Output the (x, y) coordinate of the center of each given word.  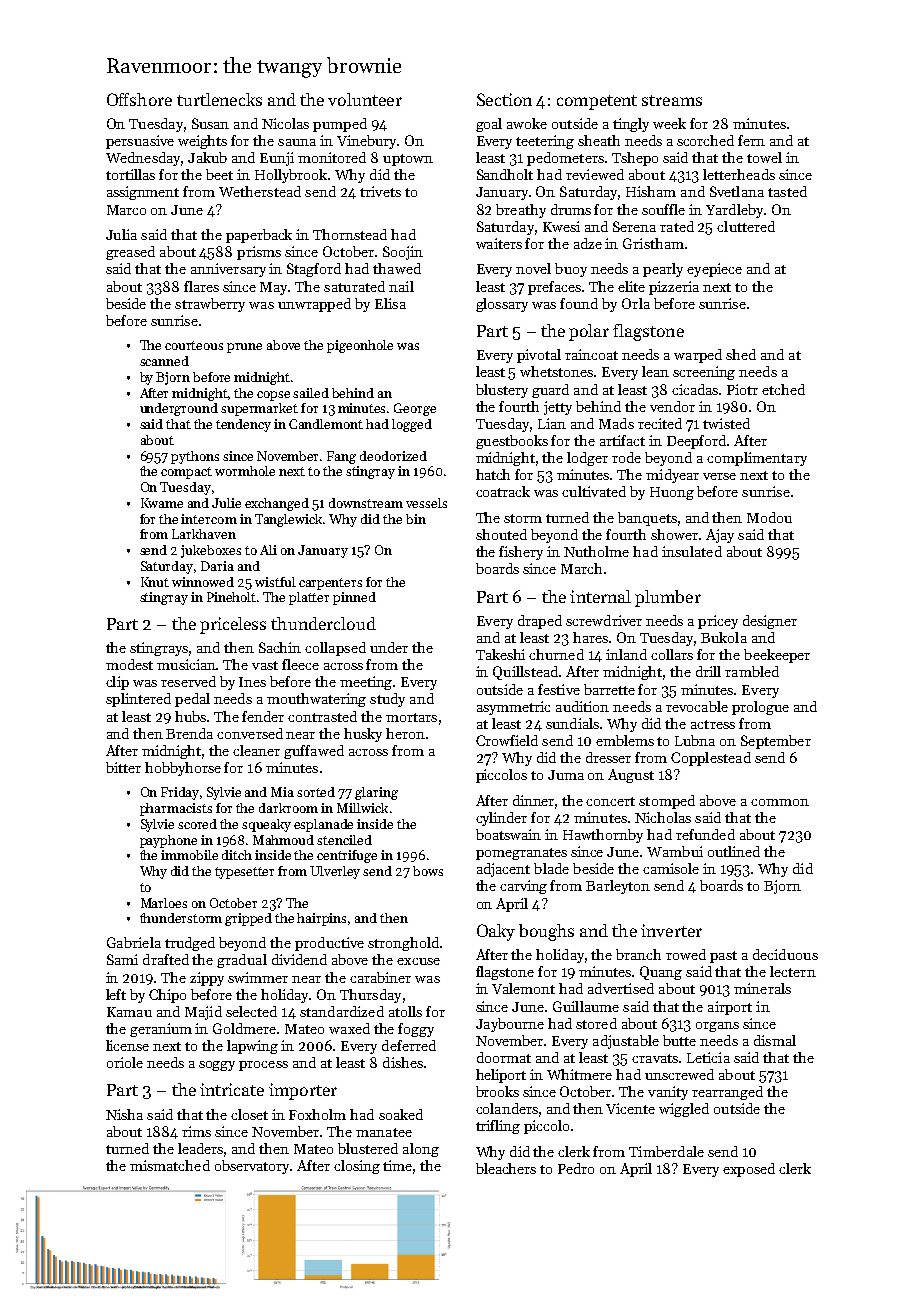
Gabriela (134, 942)
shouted (501, 534)
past (723, 957)
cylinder (501, 819)
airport (730, 1008)
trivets (380, 191)
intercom (209, 519)
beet (219, 174)
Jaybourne (510, 1025)
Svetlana (737, 191)
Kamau (129, 1012)
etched (783, 389)
